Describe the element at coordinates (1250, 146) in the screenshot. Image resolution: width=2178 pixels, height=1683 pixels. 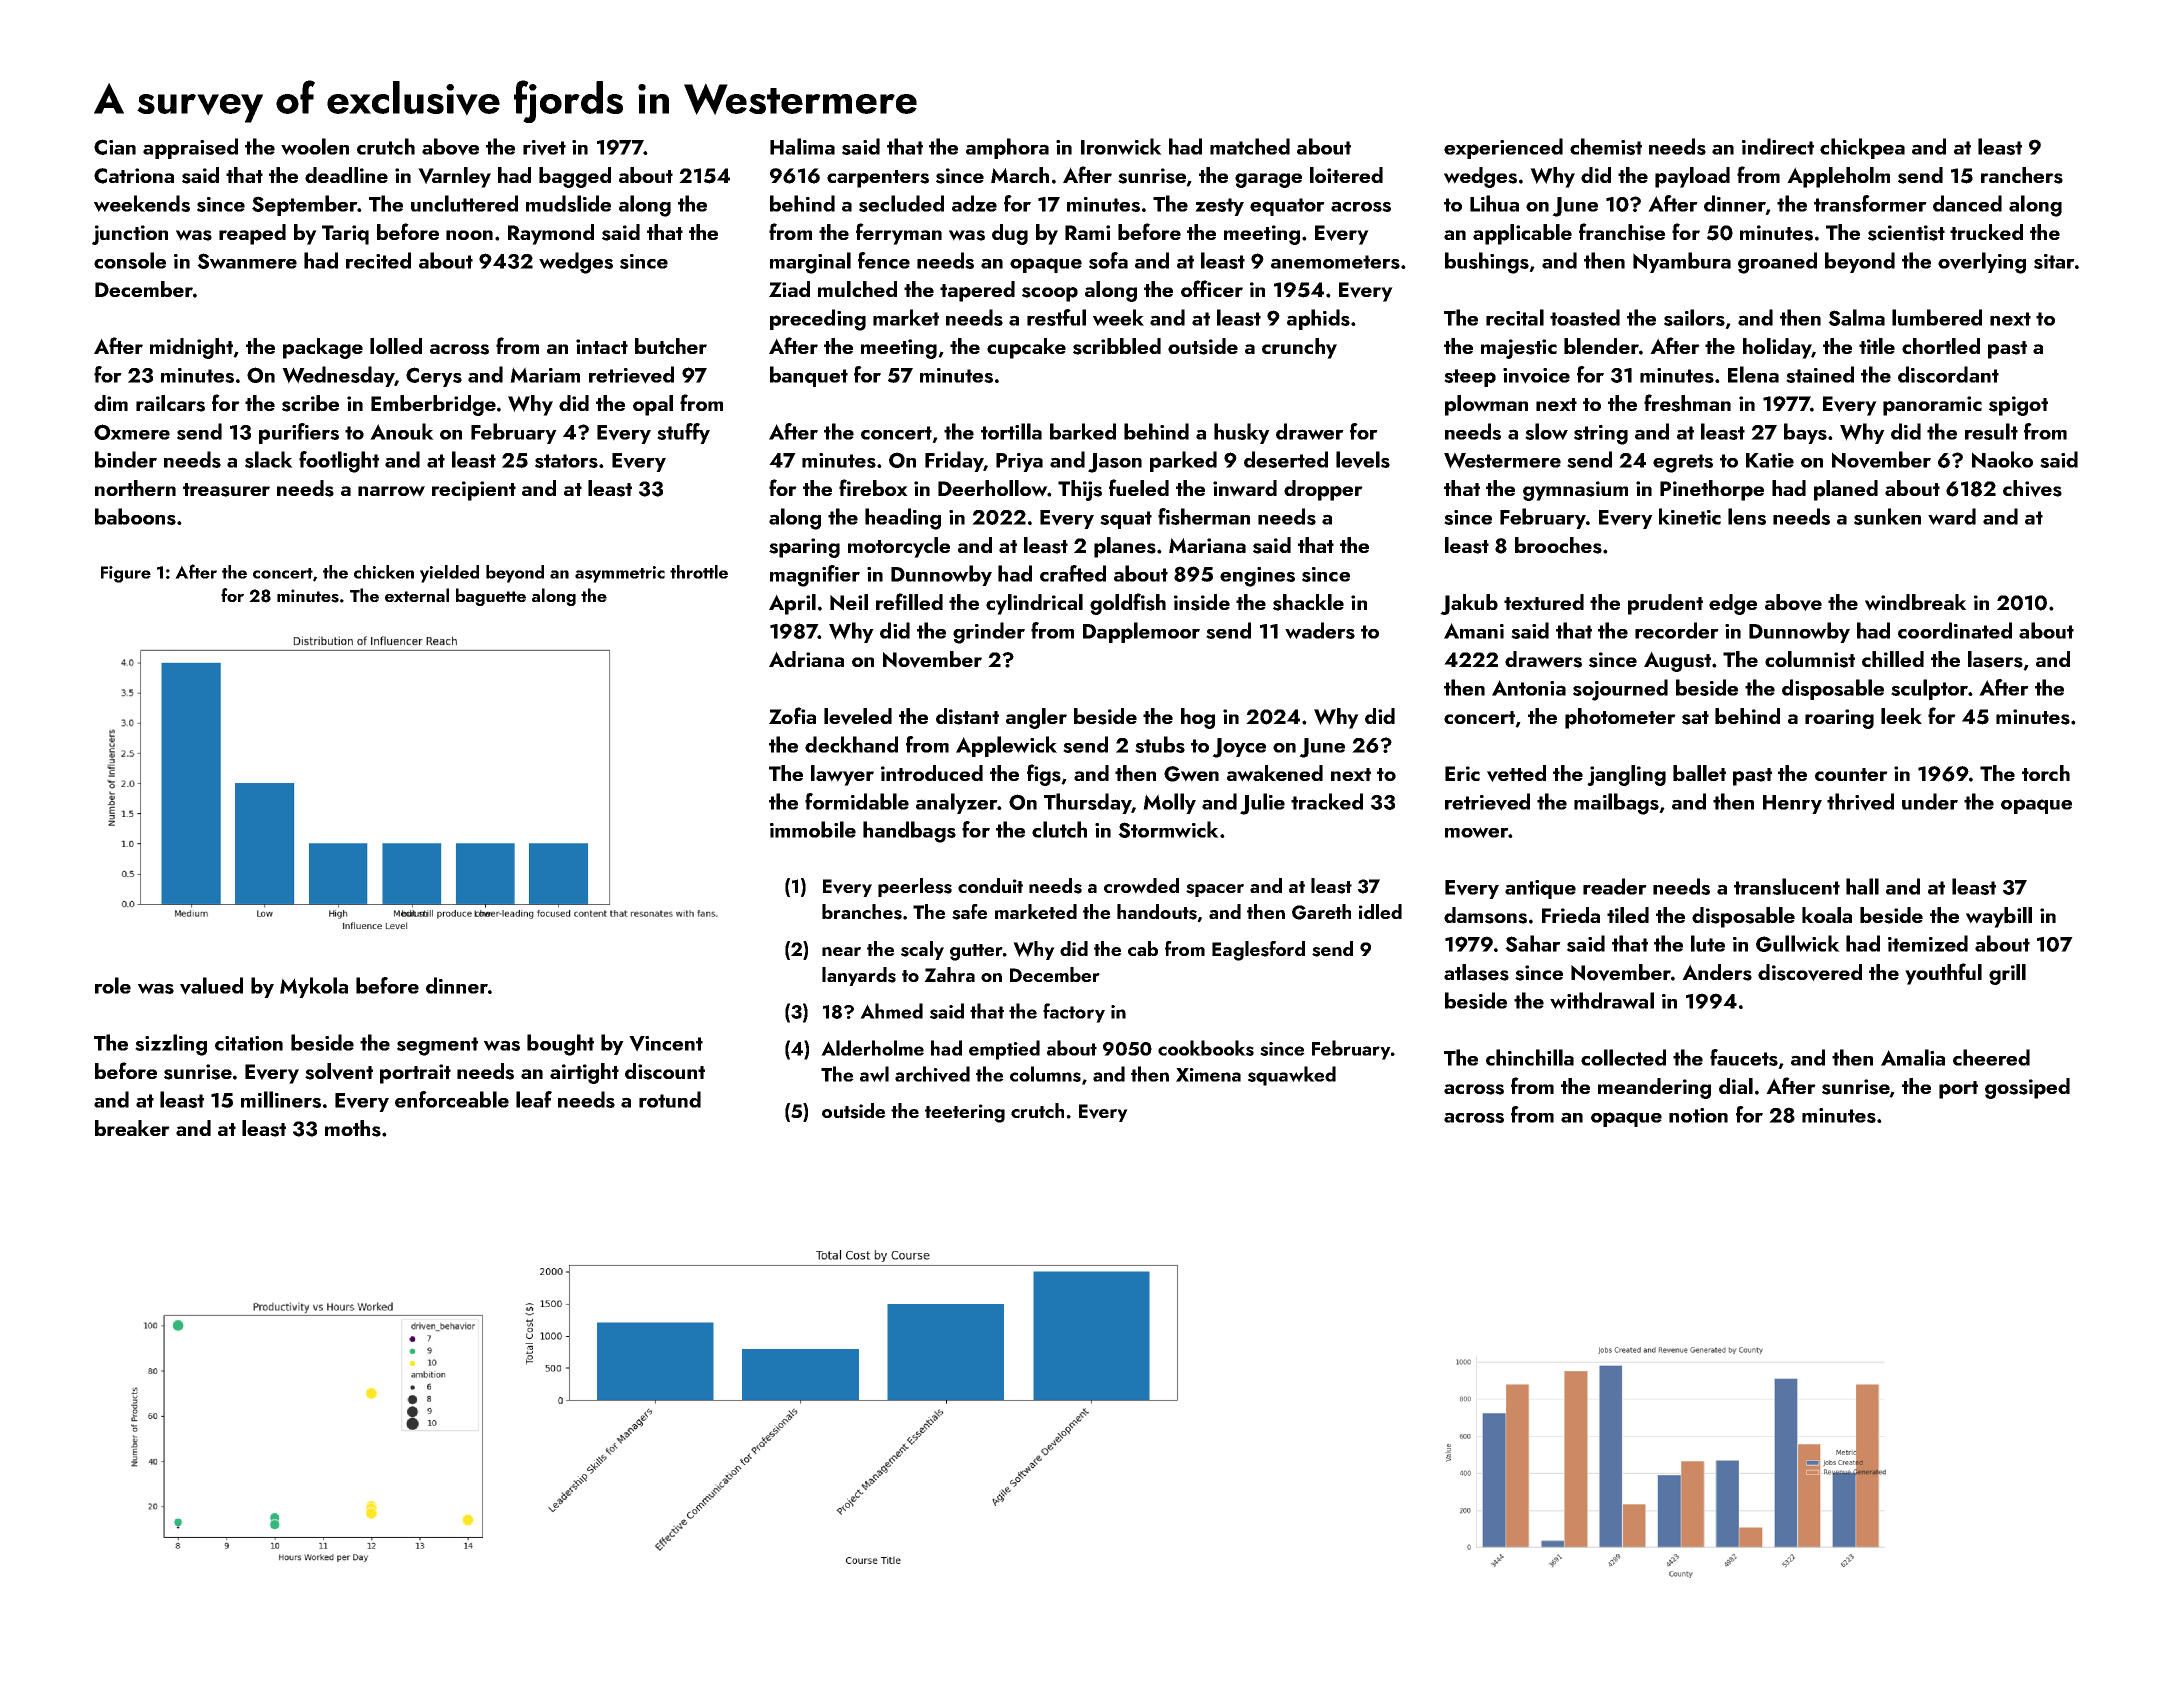
I see `matched` at that location.
